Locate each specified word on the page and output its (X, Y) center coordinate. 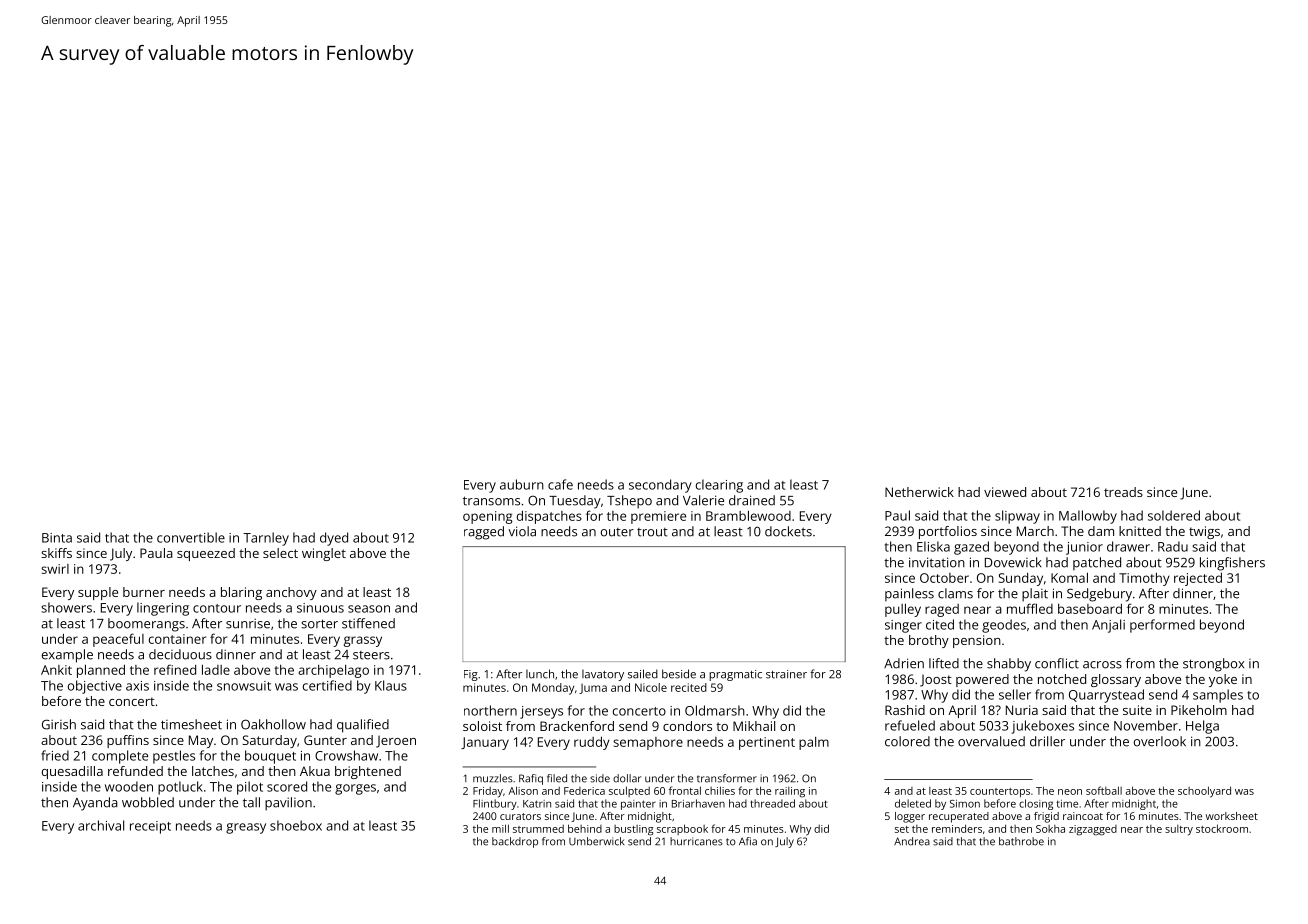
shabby (1009, 665)
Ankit (56, 670)
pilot (250, 788)
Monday (553, 689)
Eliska (933, 546)
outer (617, 532)
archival (101, 825)
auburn (522, 484)
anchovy (291, 593)
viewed (1005, 492)
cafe (560, 484)
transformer (727, 778)
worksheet (1232, 816)
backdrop (515, 842)
